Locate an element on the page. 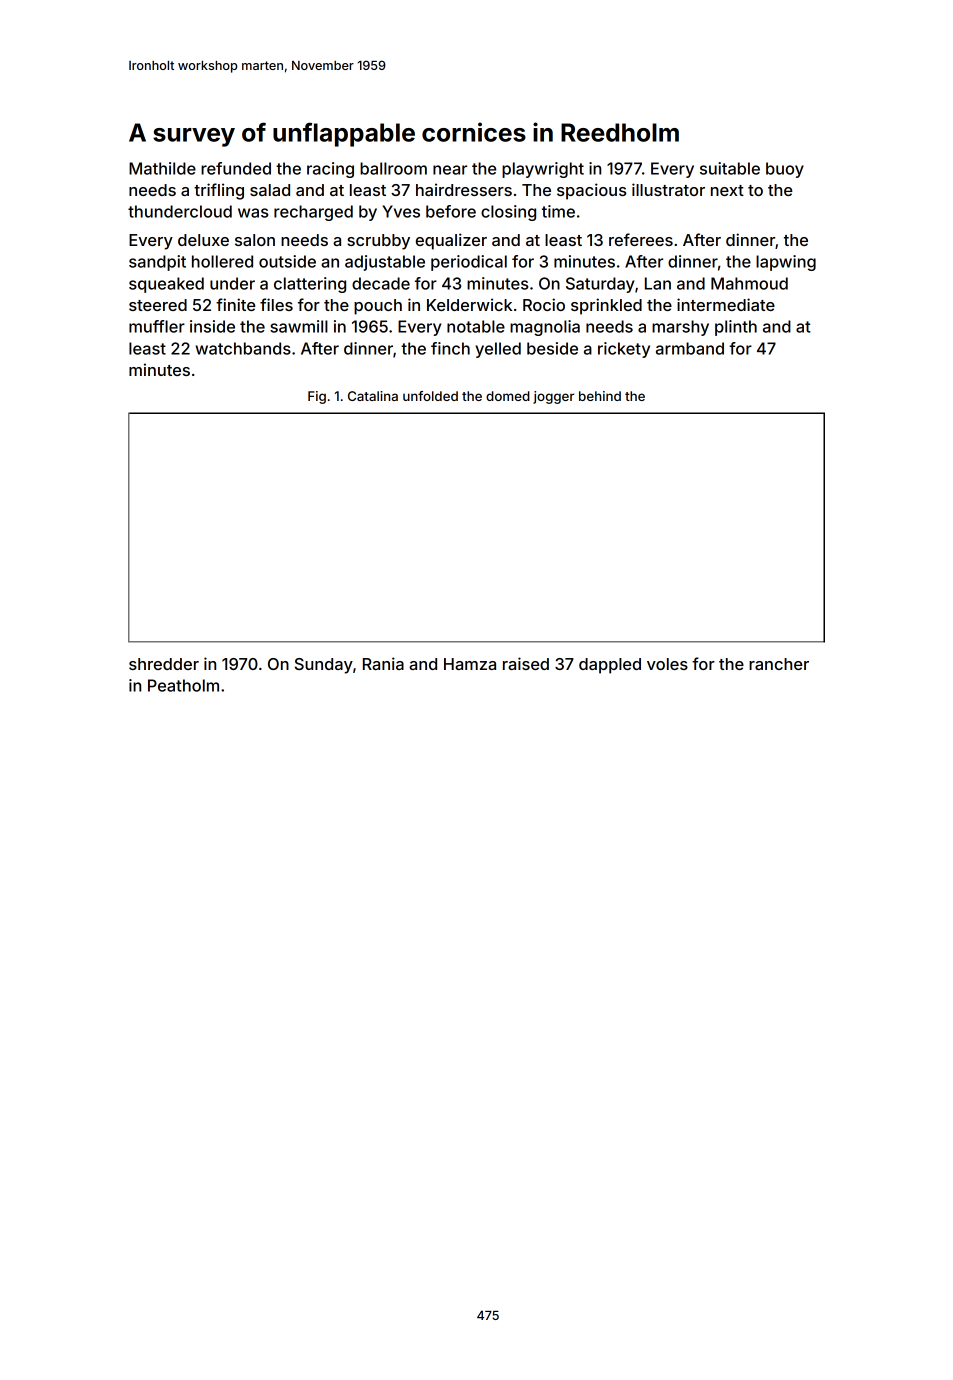 This document has width=953, height=1380. ballroom is located at coordinates (393, 168).
